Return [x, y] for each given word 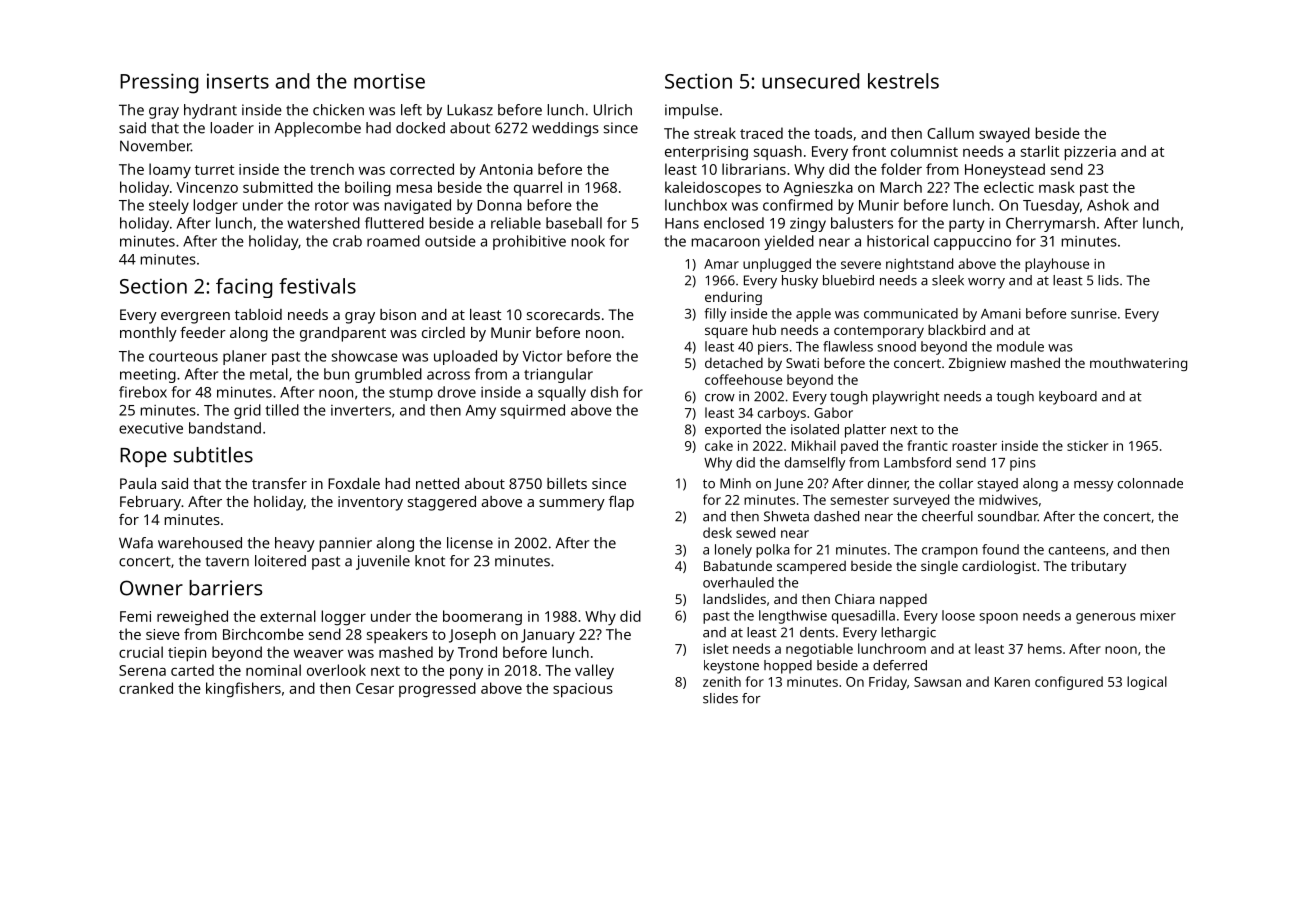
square [726, 332]
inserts [238, 81]
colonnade [1150, 483]
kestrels [903, 81]
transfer [279, 483]
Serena [142, 670]
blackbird [956, 329]
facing [244, 288]
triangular [558, 375]
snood [896, 346]
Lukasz [470, 110]
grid [247, 411]
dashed [836, 516]
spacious [583, 690]
